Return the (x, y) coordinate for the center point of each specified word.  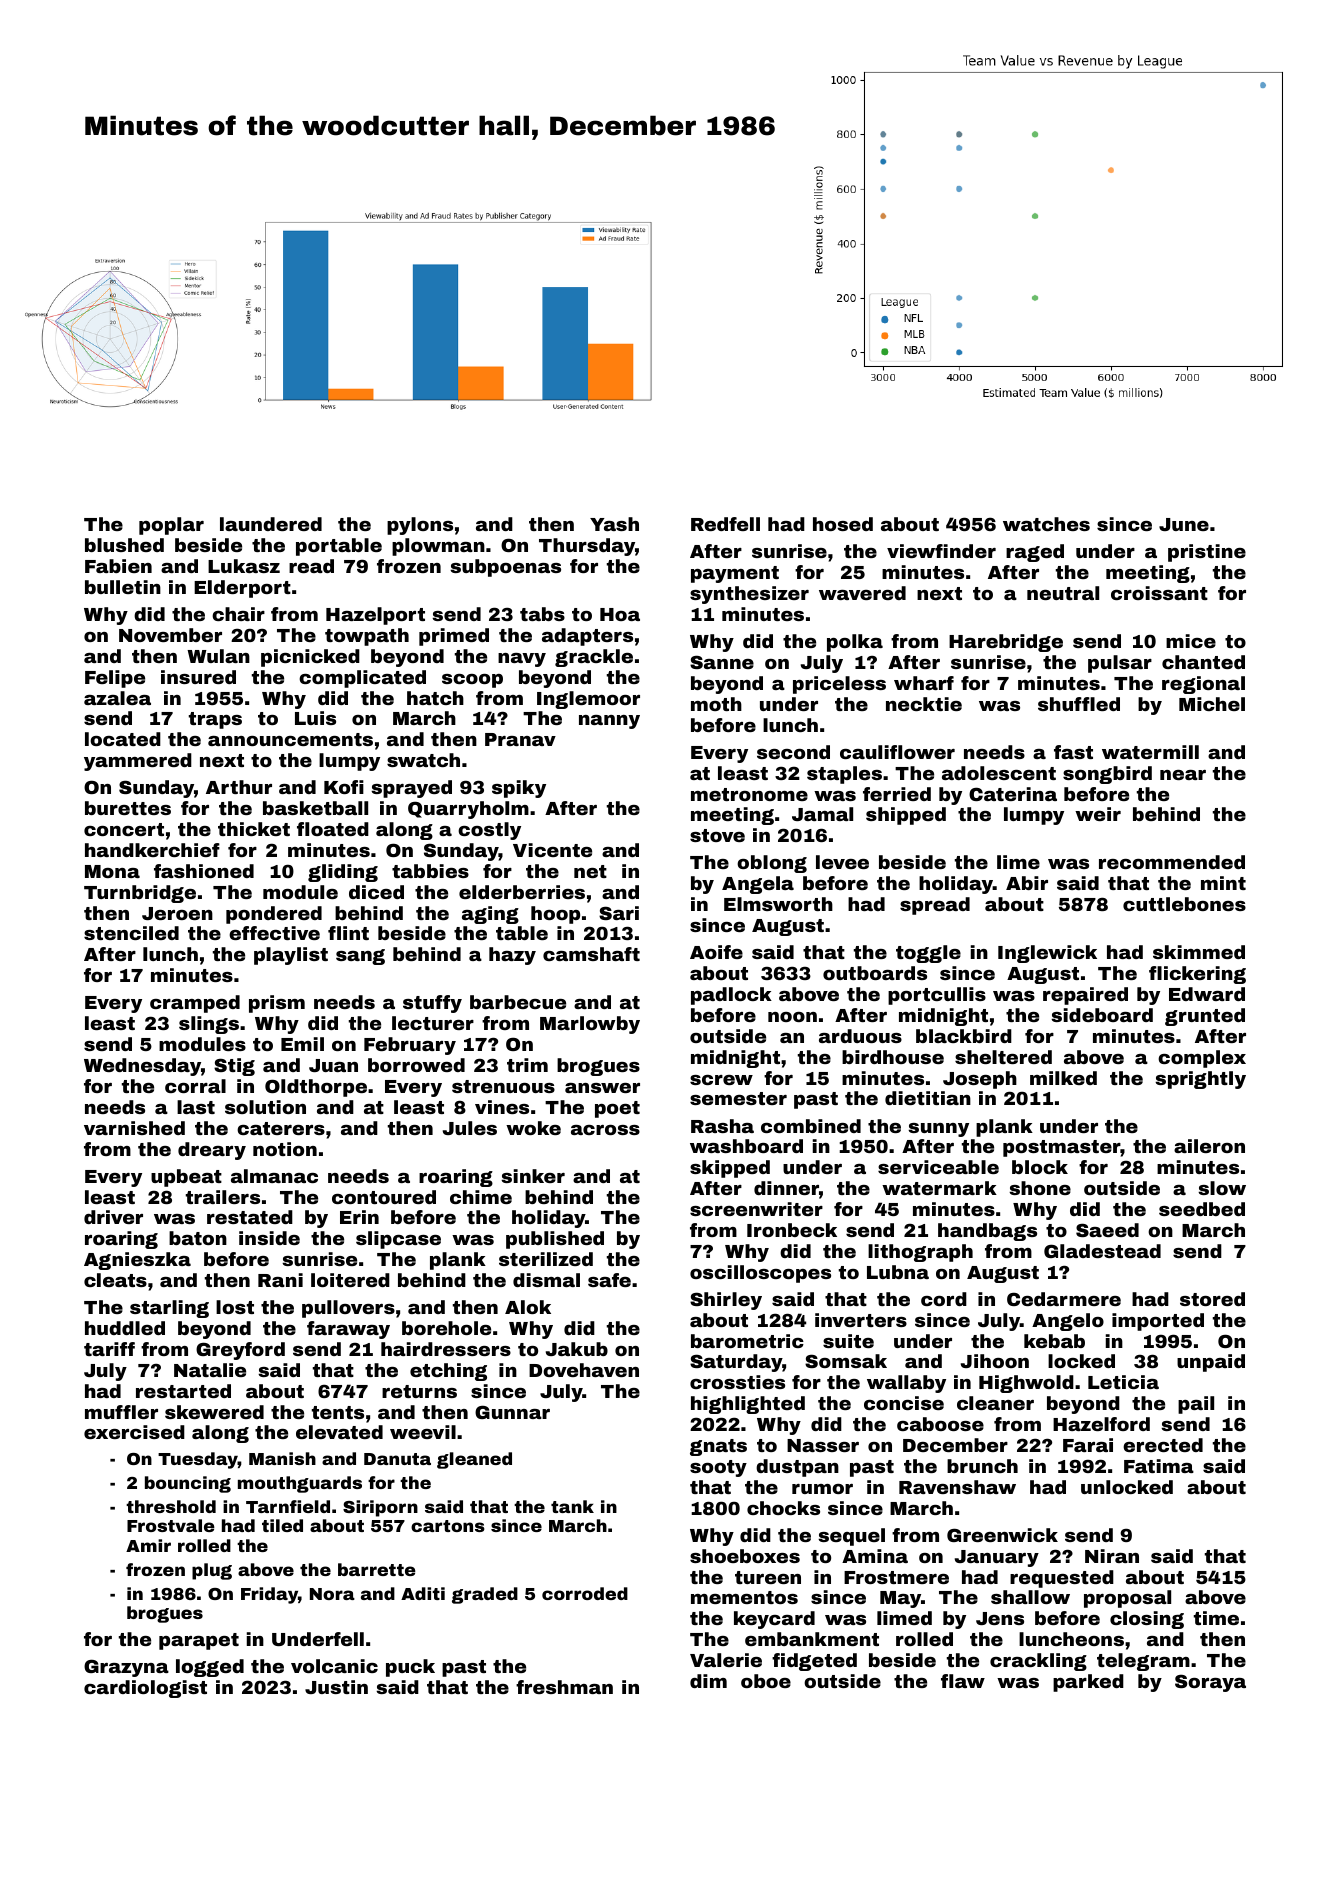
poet (617, 1109)
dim (708, 1681)
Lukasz (244, 566)
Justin (336, 1687)
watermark (939, 1188)
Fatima (1159, 1466)
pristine (1207, 553)
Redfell (725, 524)
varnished (134, 1128)
